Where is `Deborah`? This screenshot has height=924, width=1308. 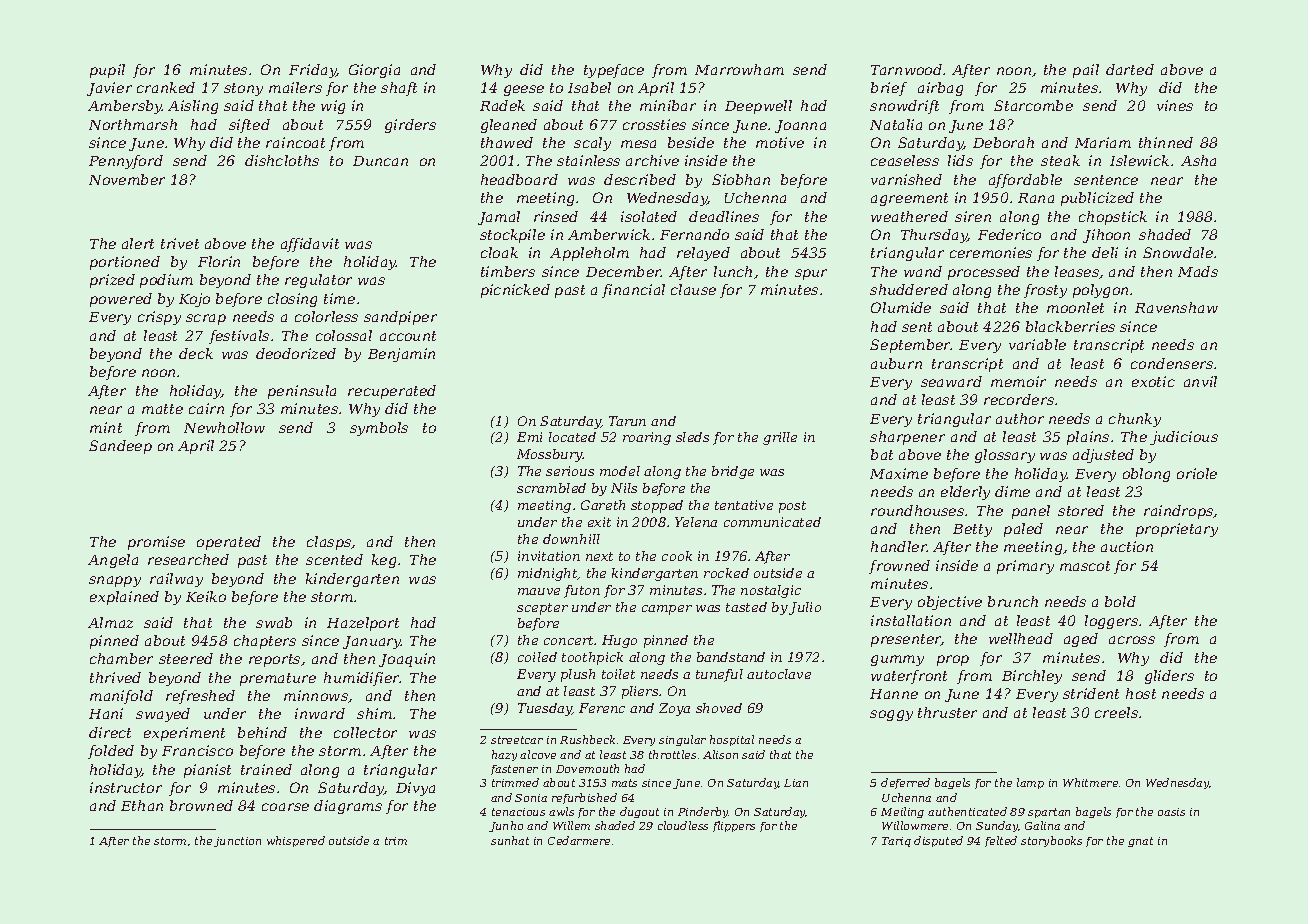 Deborah is located at coordinates (1003, 142).
